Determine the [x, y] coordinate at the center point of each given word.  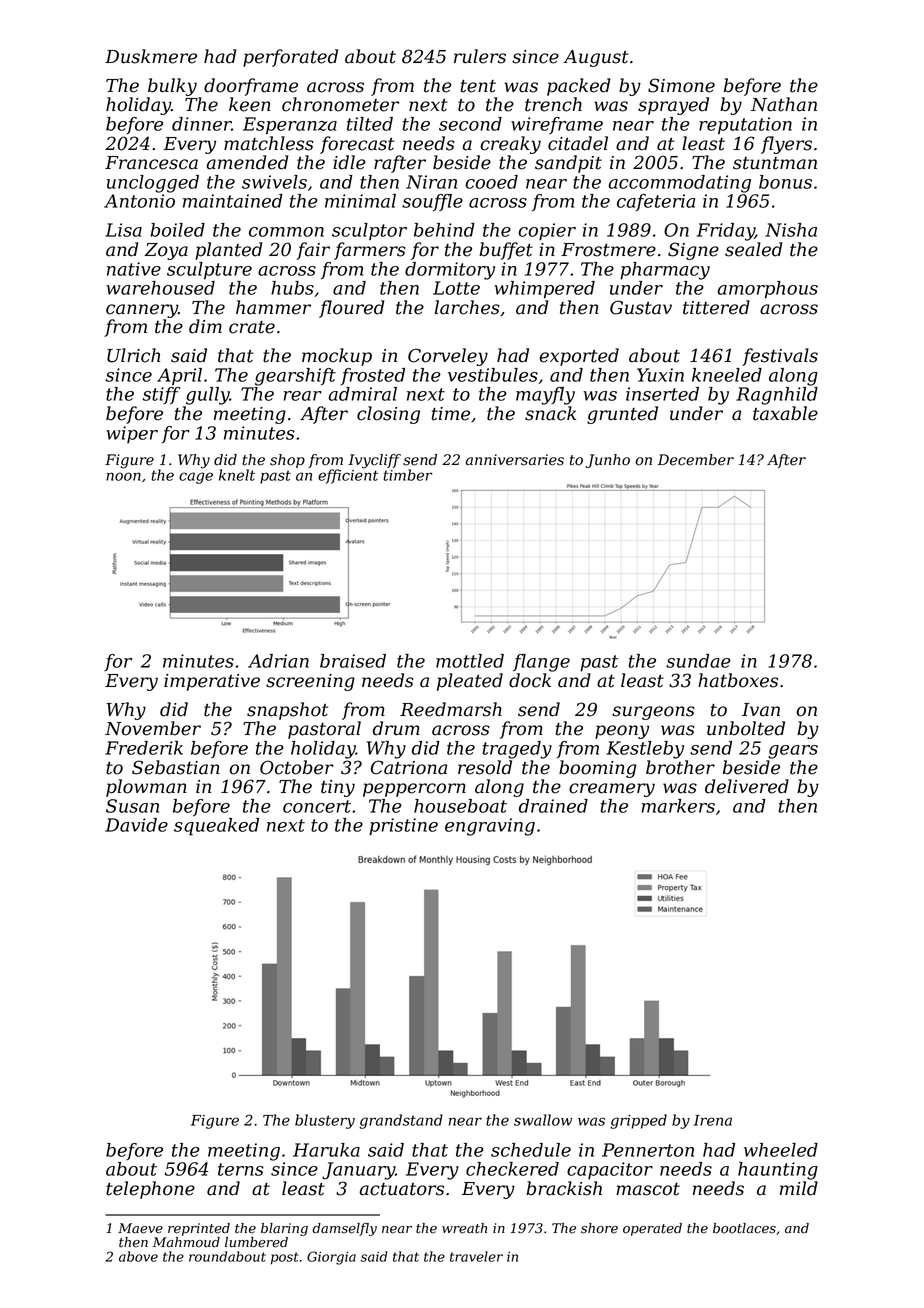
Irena [713, 1120]
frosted [373, 376]
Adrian [278, 661]
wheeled [781, 1150]
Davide [136, 825]
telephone [150, 1190]
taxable [785, 413]
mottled [470, 661]
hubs [292, 288]
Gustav [641, 307]
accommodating [680, 184]
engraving [490, 827]
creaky [510, 145]
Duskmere [151, 56]
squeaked [216, 827]
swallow [543, 1120]
